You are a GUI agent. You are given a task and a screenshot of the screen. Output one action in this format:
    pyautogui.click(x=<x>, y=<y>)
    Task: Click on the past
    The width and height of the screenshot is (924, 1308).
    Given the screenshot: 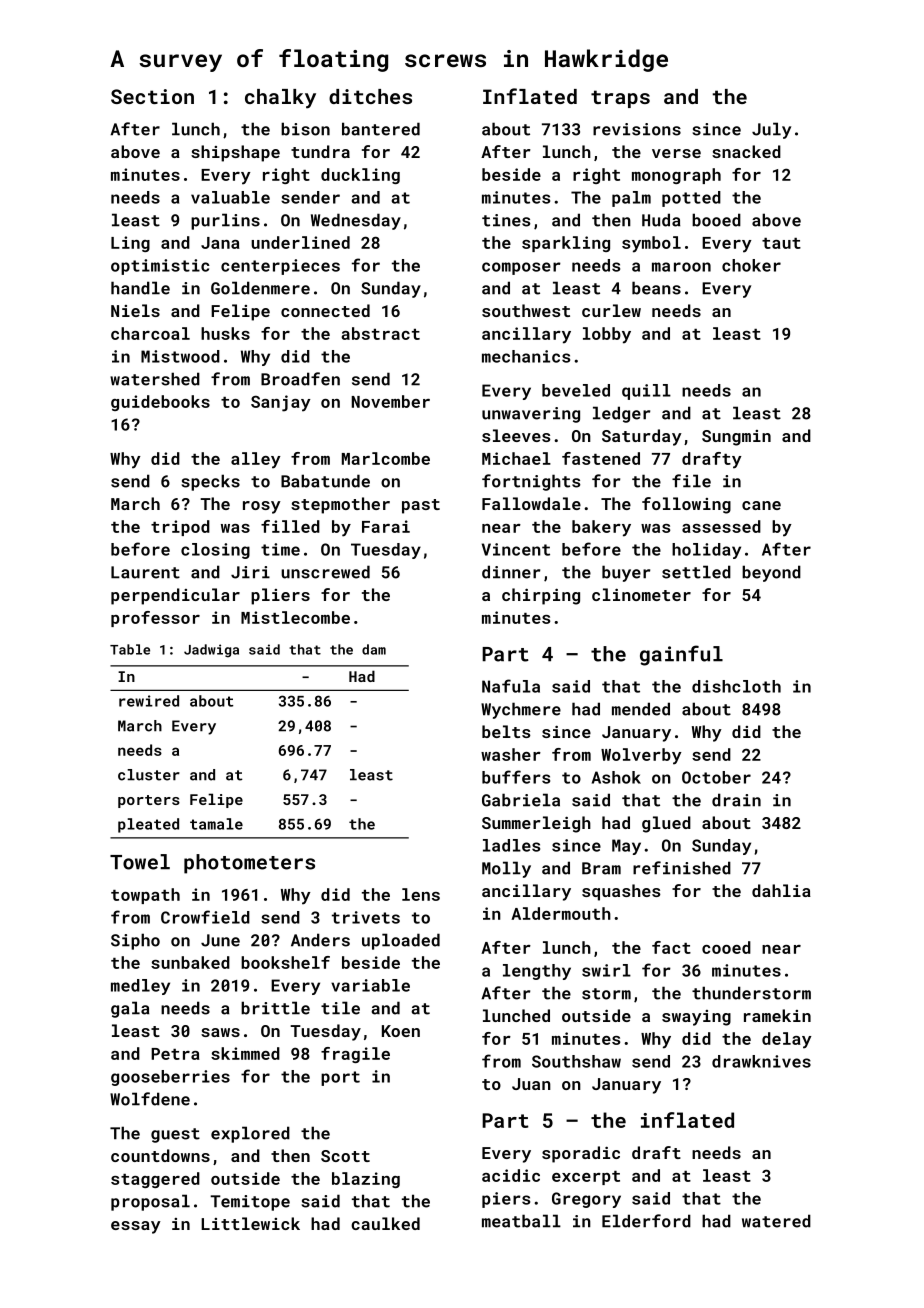 What is the action you would take?
    pyautogui.click(x=421, y=506)
